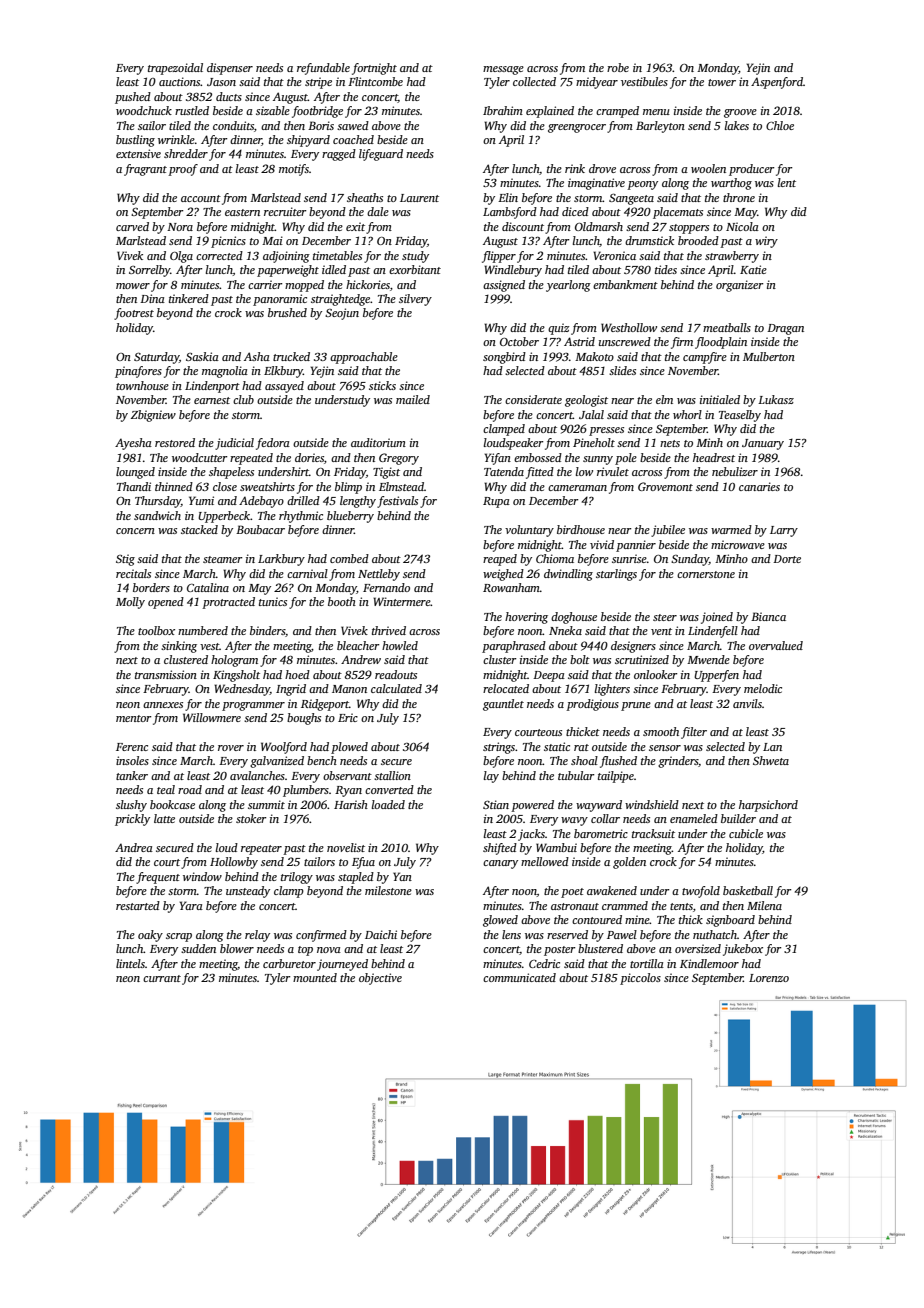  I want to click on townhouse, so click(142, 385).
